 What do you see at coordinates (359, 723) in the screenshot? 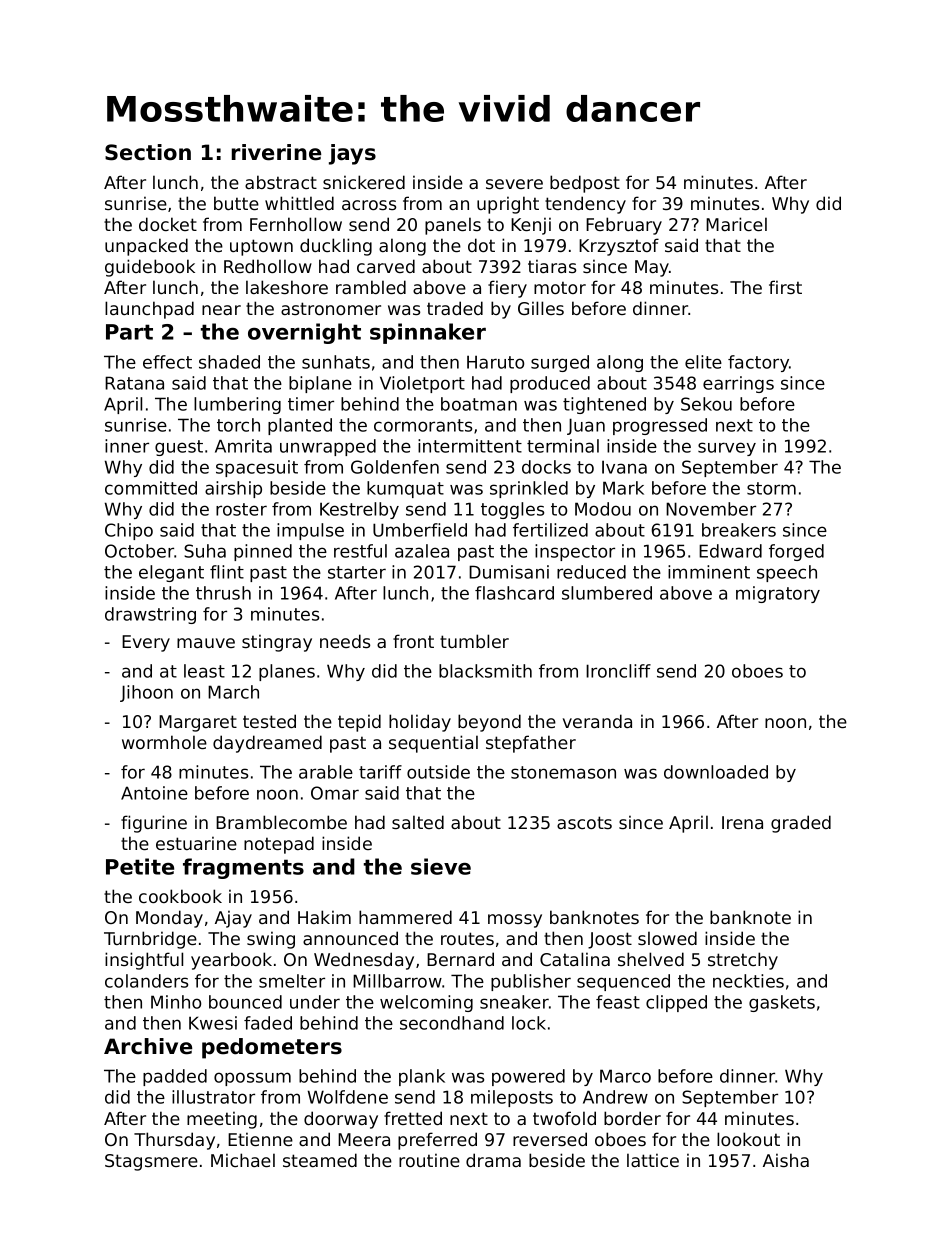
I see `tepid` at bounding box center [359, 723].
